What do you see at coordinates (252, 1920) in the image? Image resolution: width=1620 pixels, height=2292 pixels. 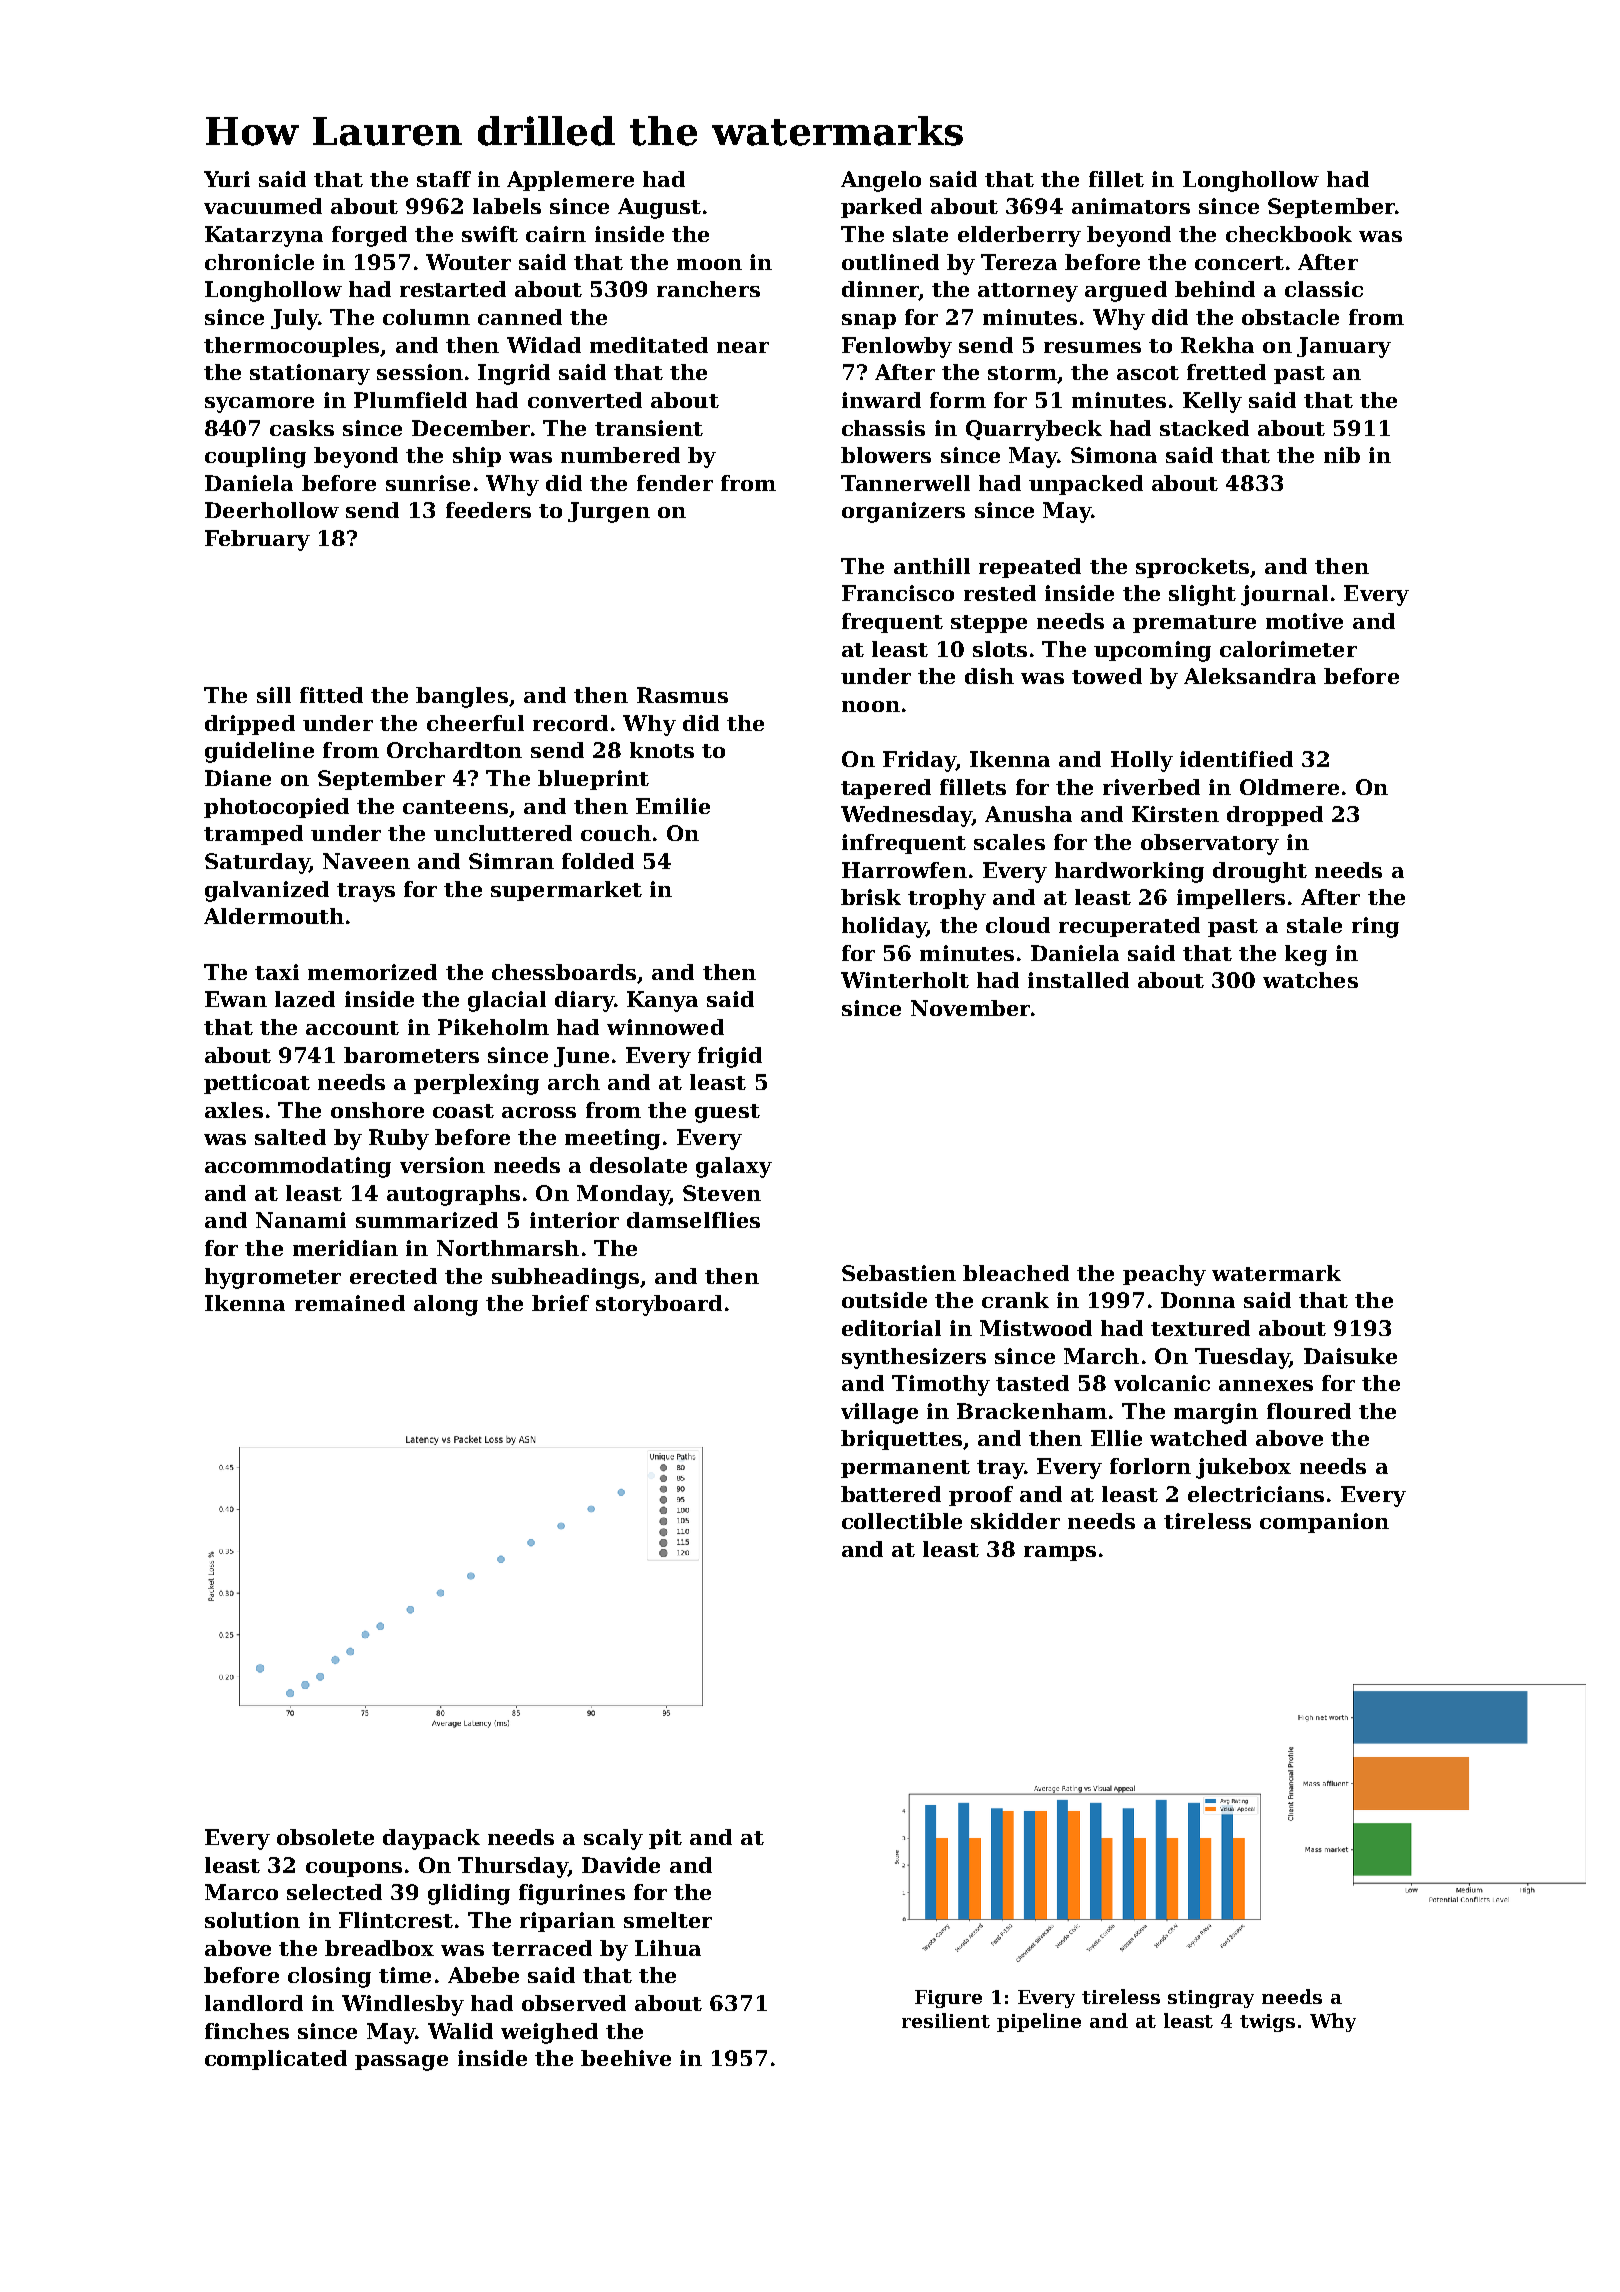 I see `solution` at bounding box center [252, 1920].
